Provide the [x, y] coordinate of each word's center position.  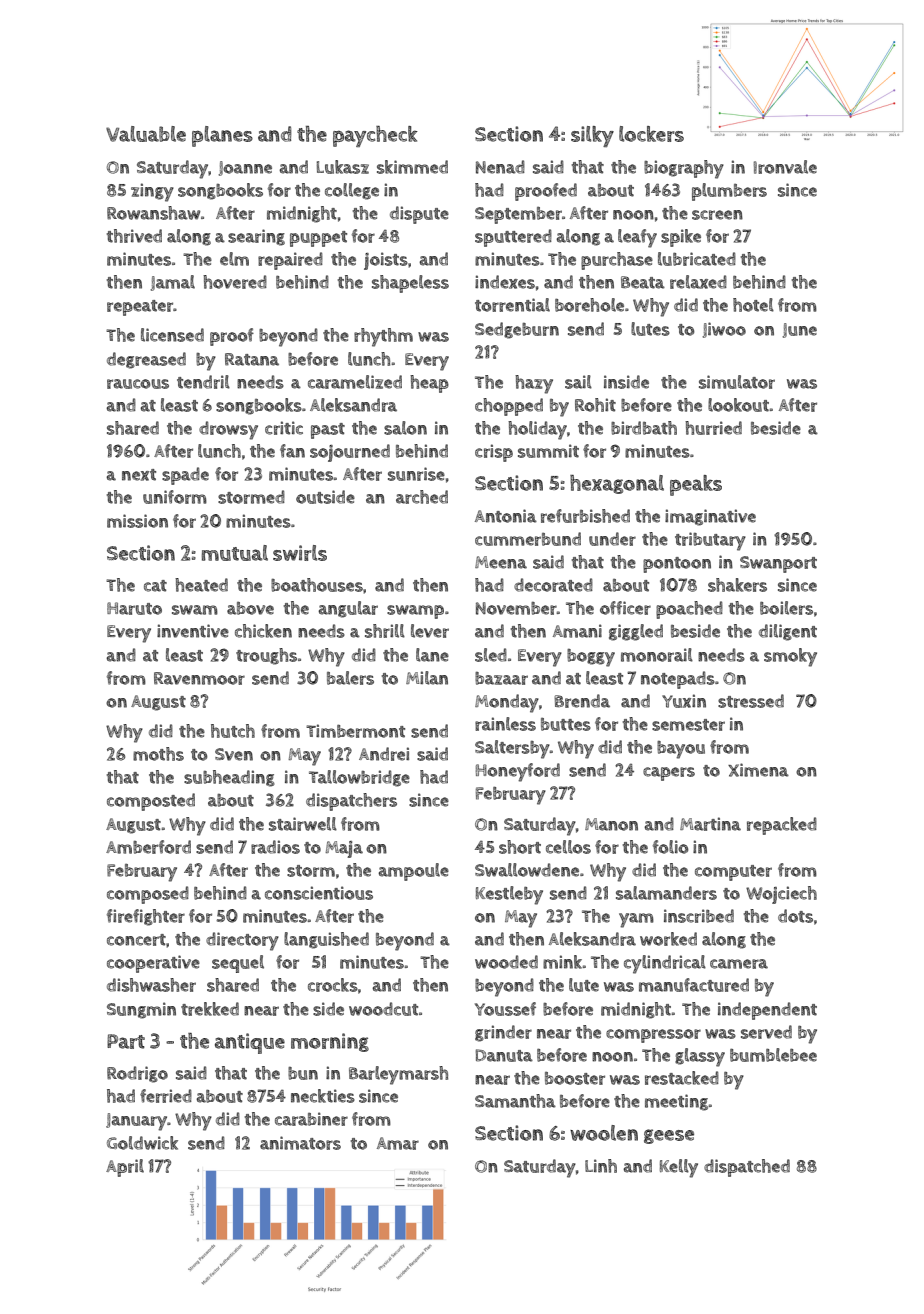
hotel [753, 305]
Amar [398, 1143]
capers [669, 774]
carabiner [311, 1119]
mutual [235, 553]
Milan [427, 678]
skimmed [412, 167]
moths [158, 754]
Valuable [146, 134]
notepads [678, 680]
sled [491, 655]
